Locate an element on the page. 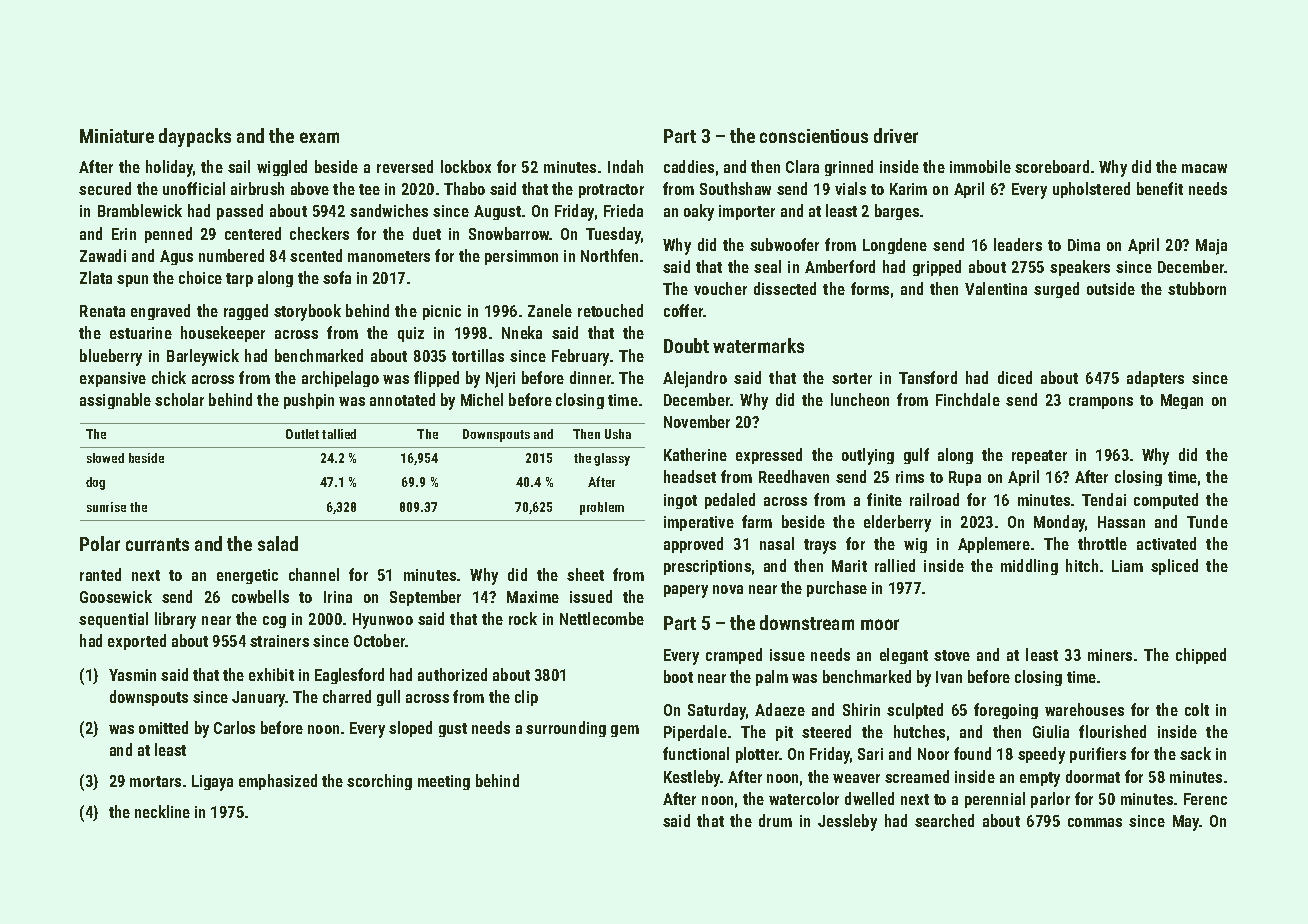  expressed is located at coordinates (769, 456).
